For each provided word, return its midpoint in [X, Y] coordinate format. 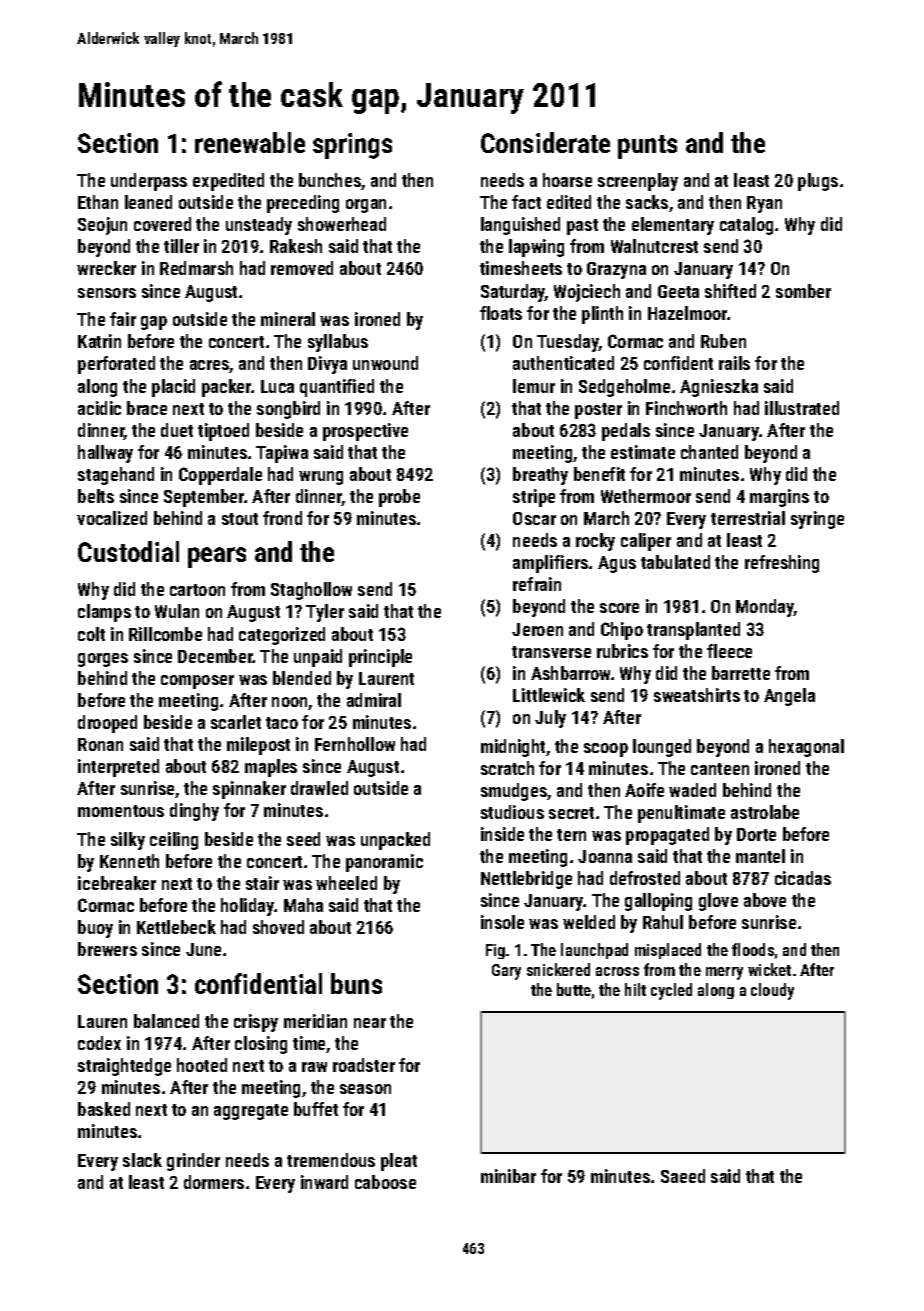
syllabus [338, 343]
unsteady [259, 226]
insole [502, 922]
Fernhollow [355, 744]
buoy [95, 929]
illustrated [802, 408]
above [765, 900]
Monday [765, 608]
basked [104, 1109]
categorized [282, 636]
